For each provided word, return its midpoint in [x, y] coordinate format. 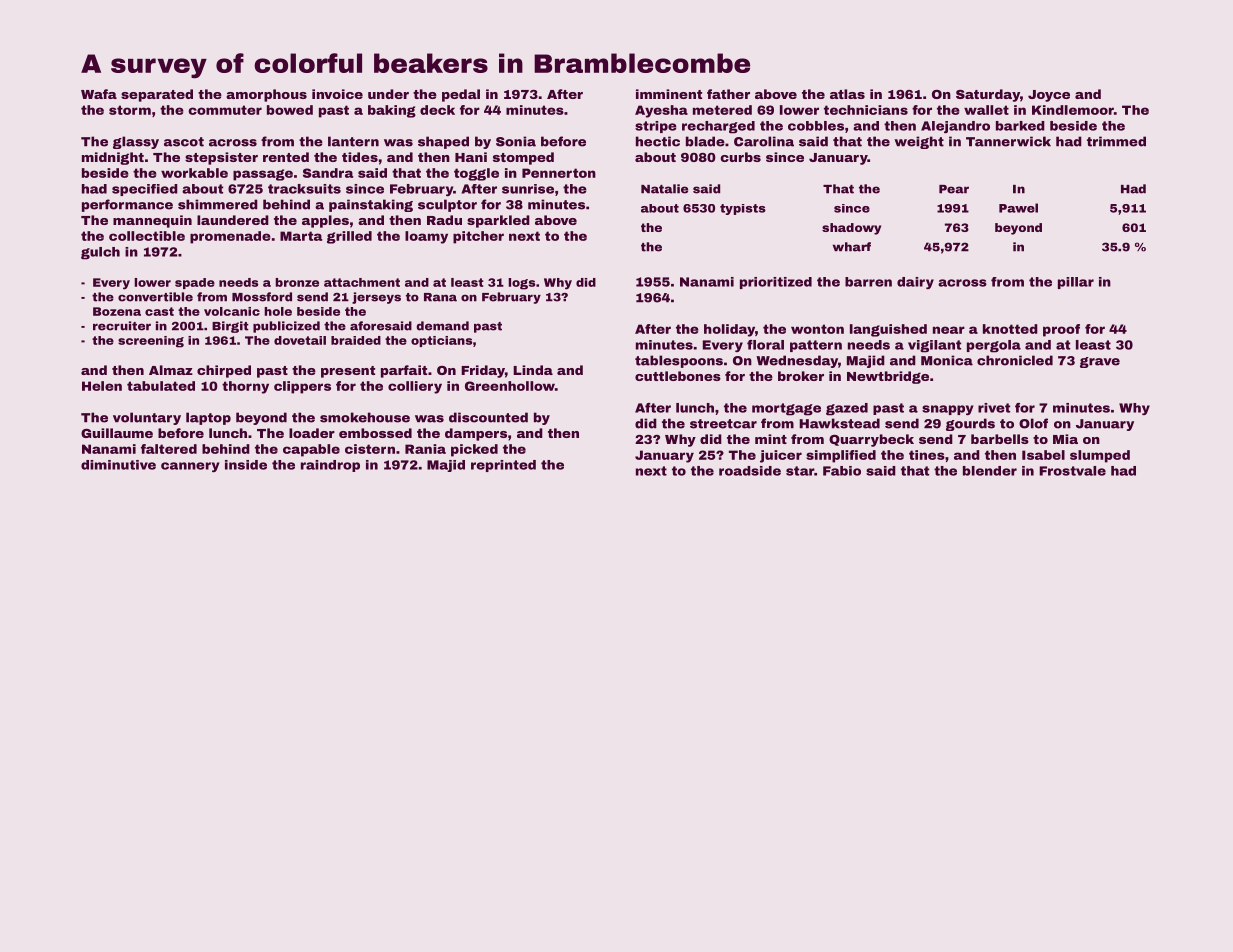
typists [743, 209]
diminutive [118, 465]
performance [127, 205]
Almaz [171, 370]
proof [1061, 330]
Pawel [1018, 208]
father [728, 94]
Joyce [1049, 96]
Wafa [99, 94]
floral [765, 345]
